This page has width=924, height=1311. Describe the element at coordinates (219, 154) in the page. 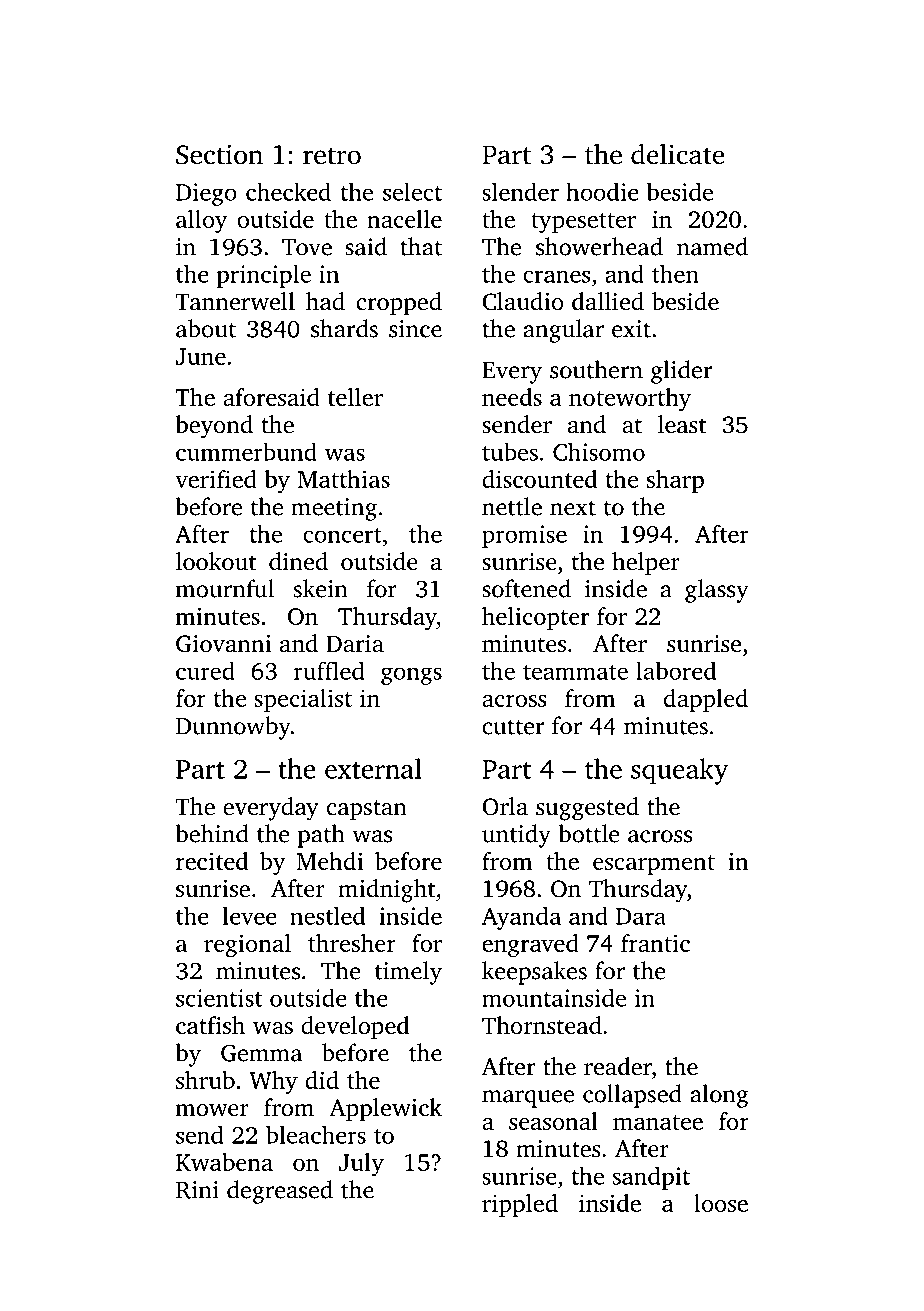

I see `Section` at that location.
